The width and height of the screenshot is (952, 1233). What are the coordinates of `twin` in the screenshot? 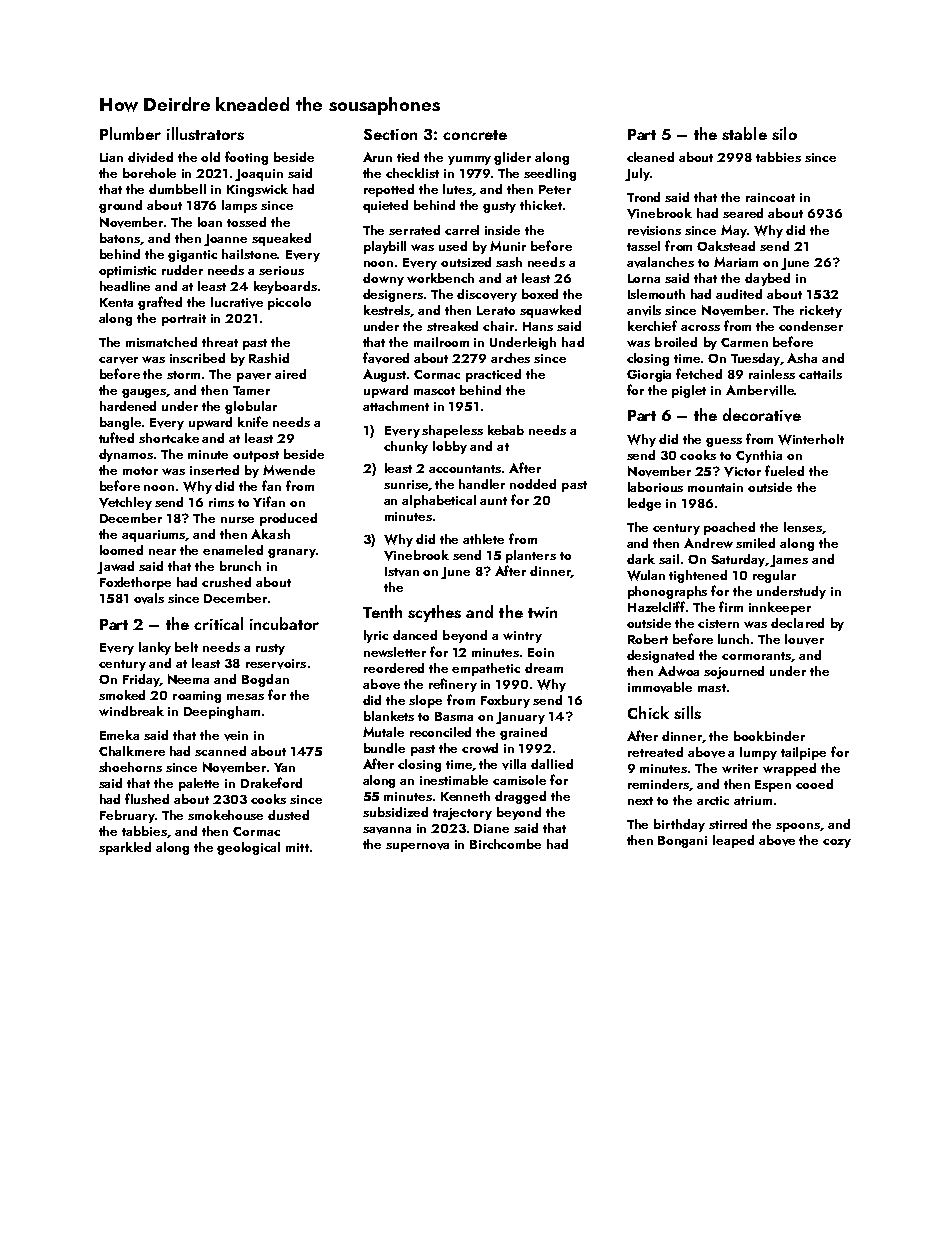 It's located at (542, 612).
